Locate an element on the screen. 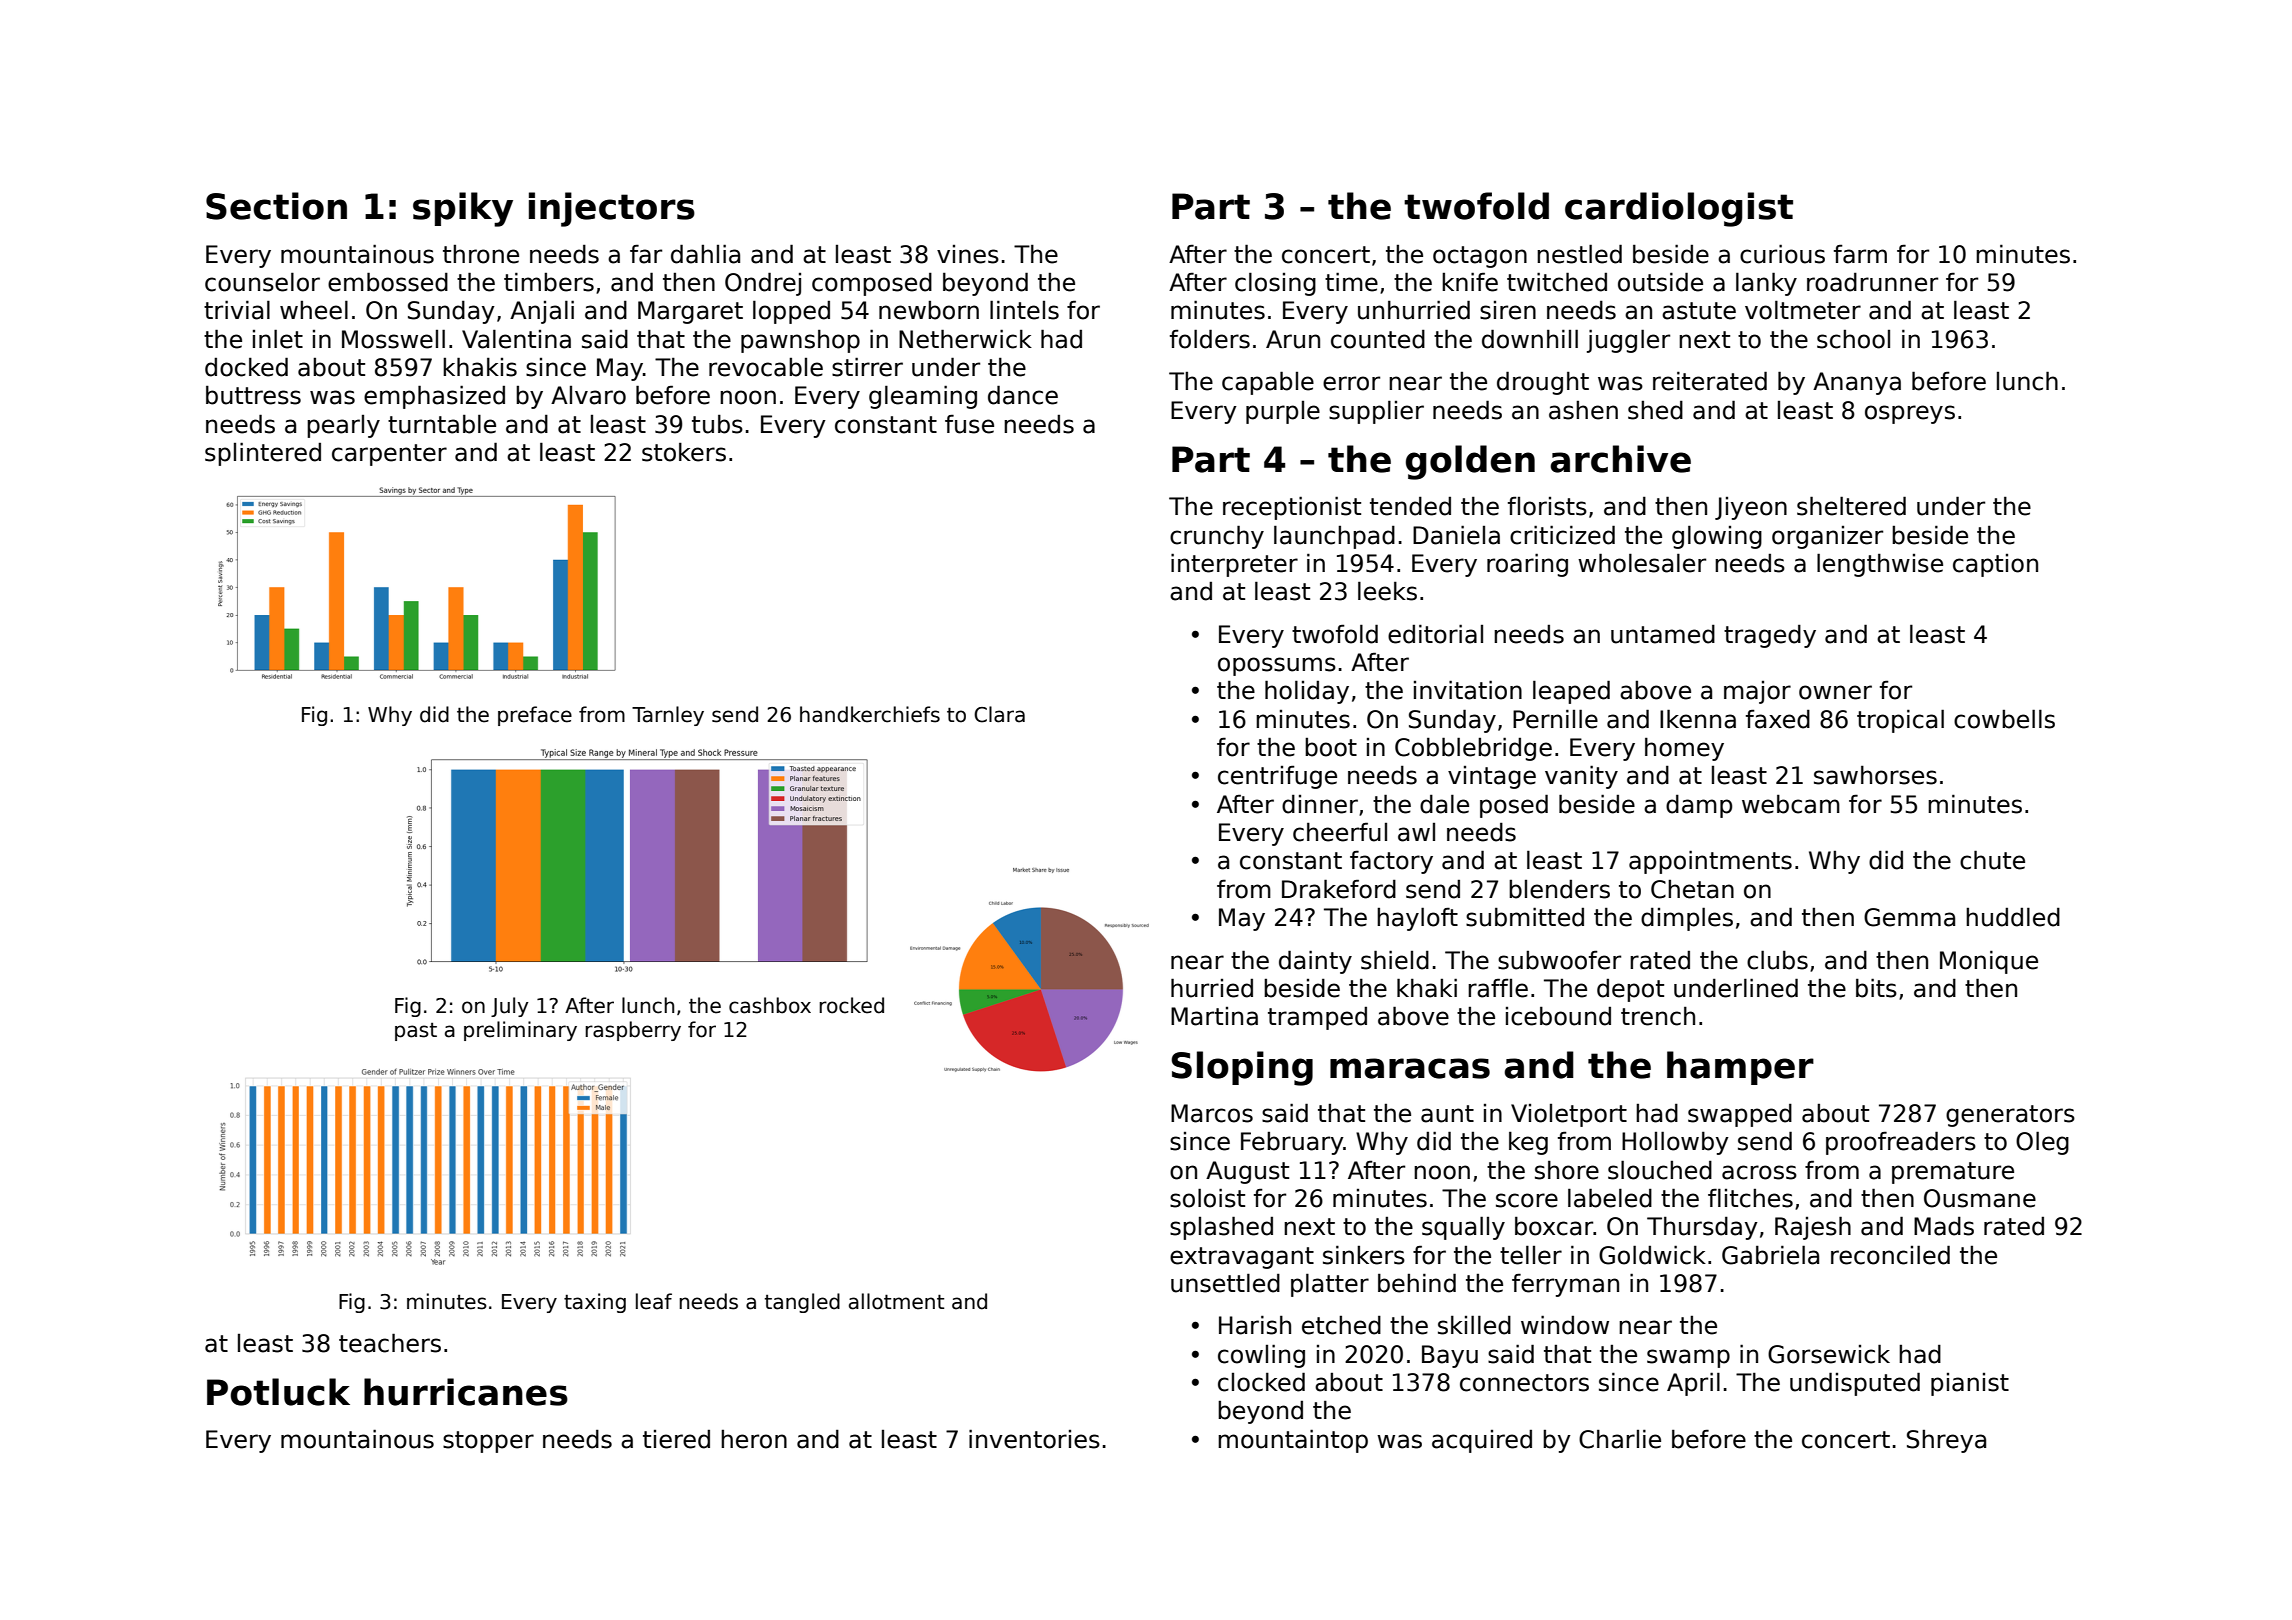 The width and height of the screenshot is (2292, 1620). Tarnley is located at coordinates (668, 716).
